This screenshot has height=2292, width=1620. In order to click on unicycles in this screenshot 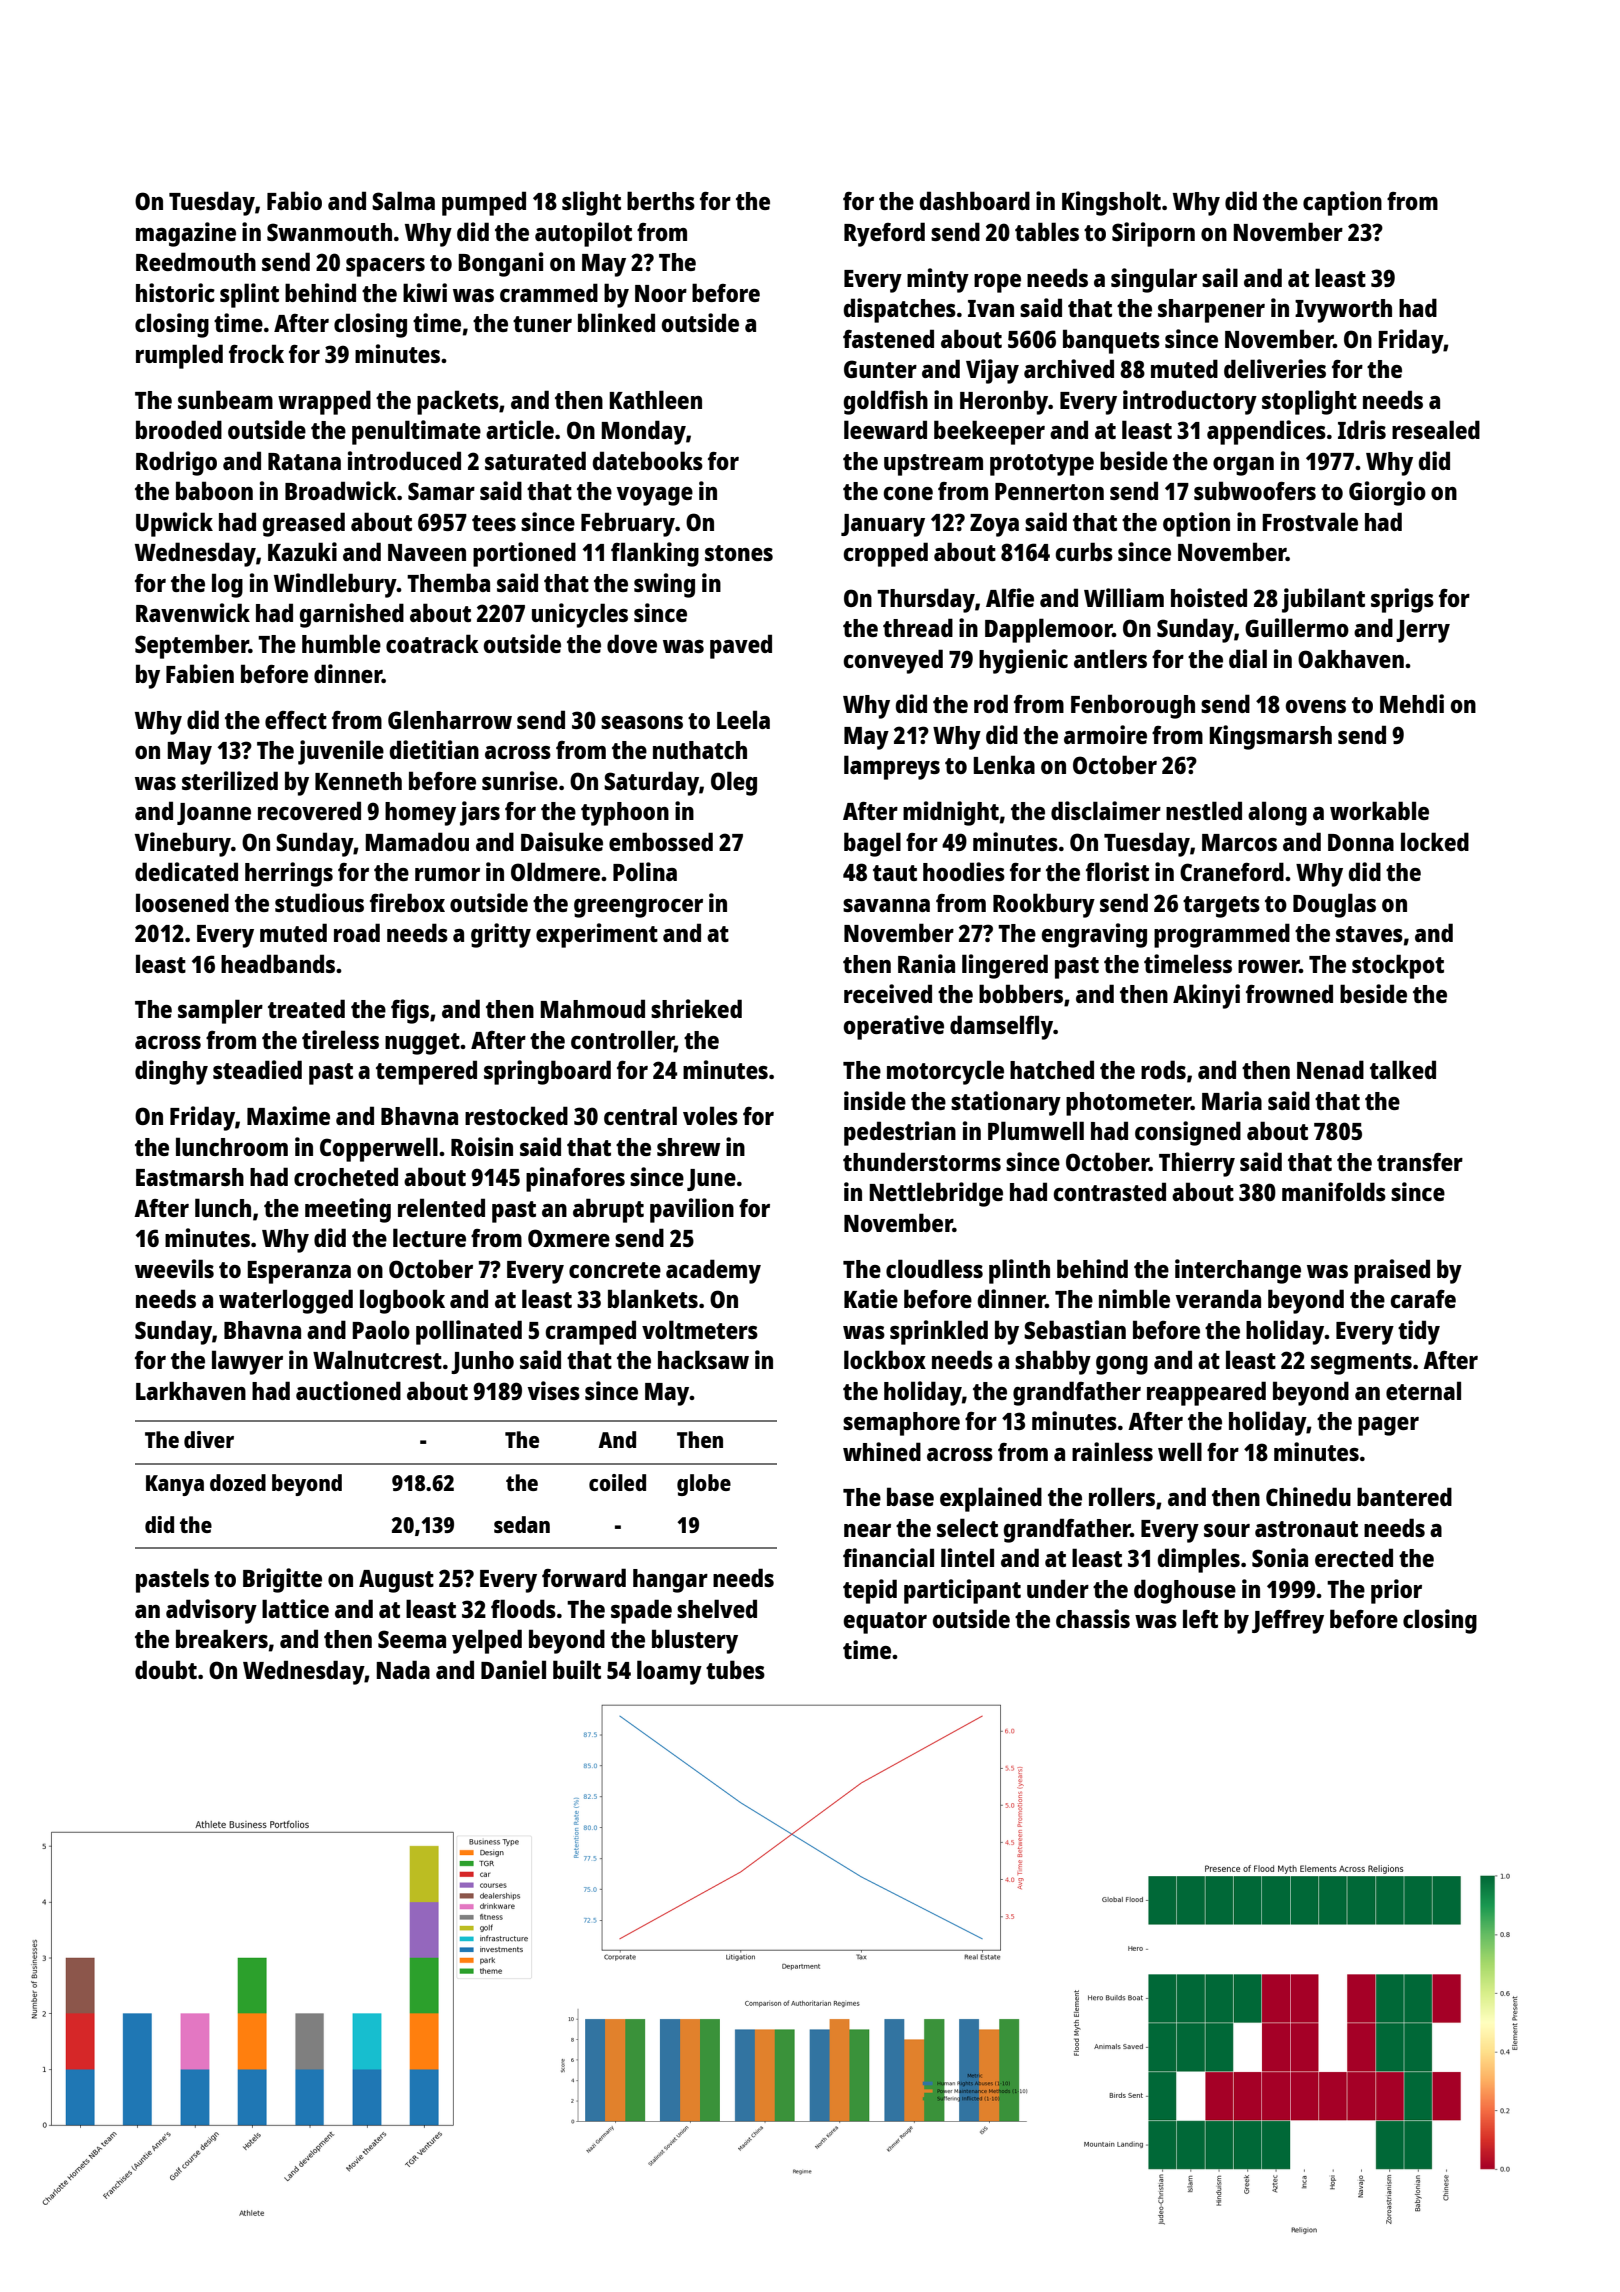, I will do `click(580, 615)`.
